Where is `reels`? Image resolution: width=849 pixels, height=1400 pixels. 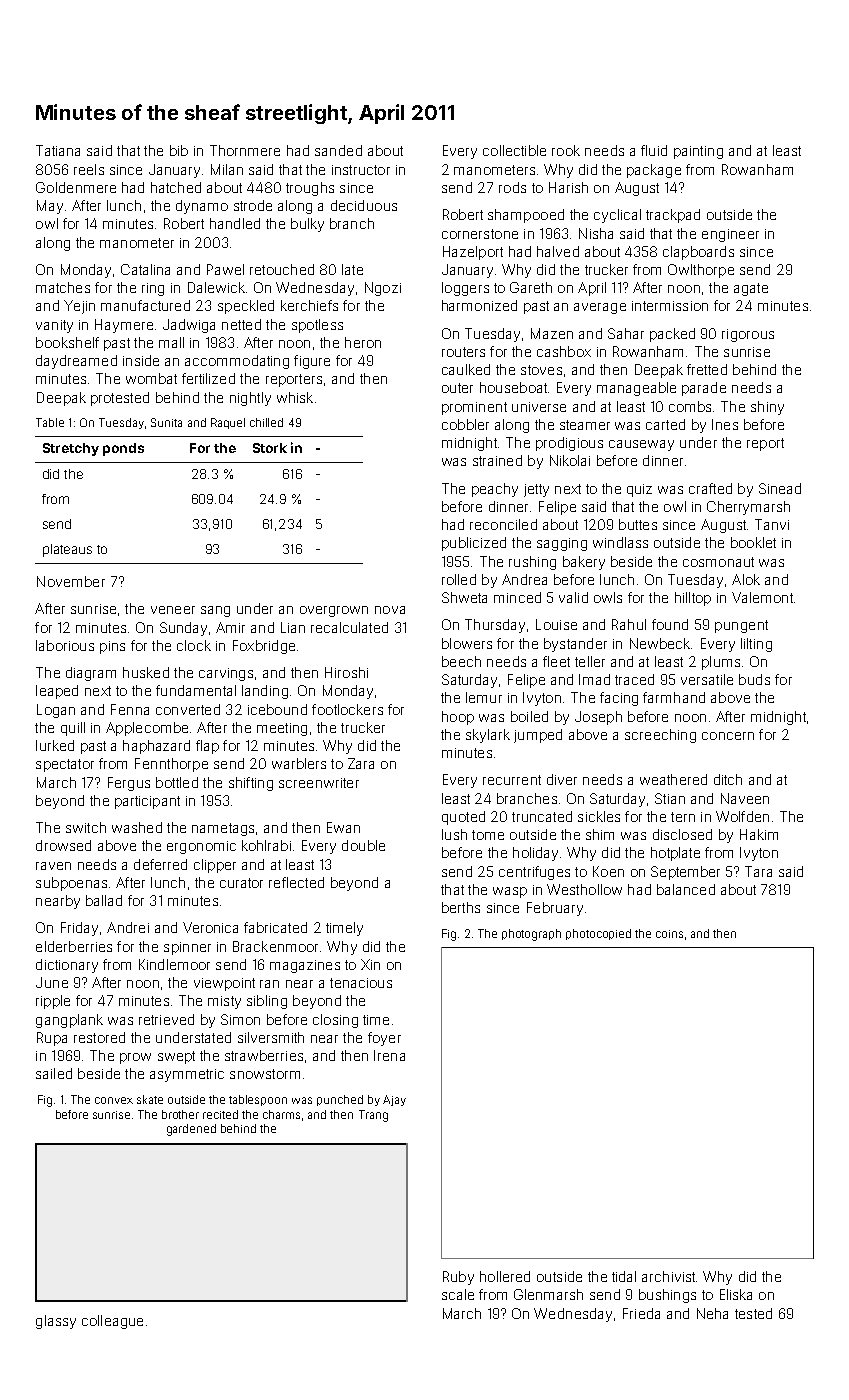 reels is located at coordinates (89, 169).
